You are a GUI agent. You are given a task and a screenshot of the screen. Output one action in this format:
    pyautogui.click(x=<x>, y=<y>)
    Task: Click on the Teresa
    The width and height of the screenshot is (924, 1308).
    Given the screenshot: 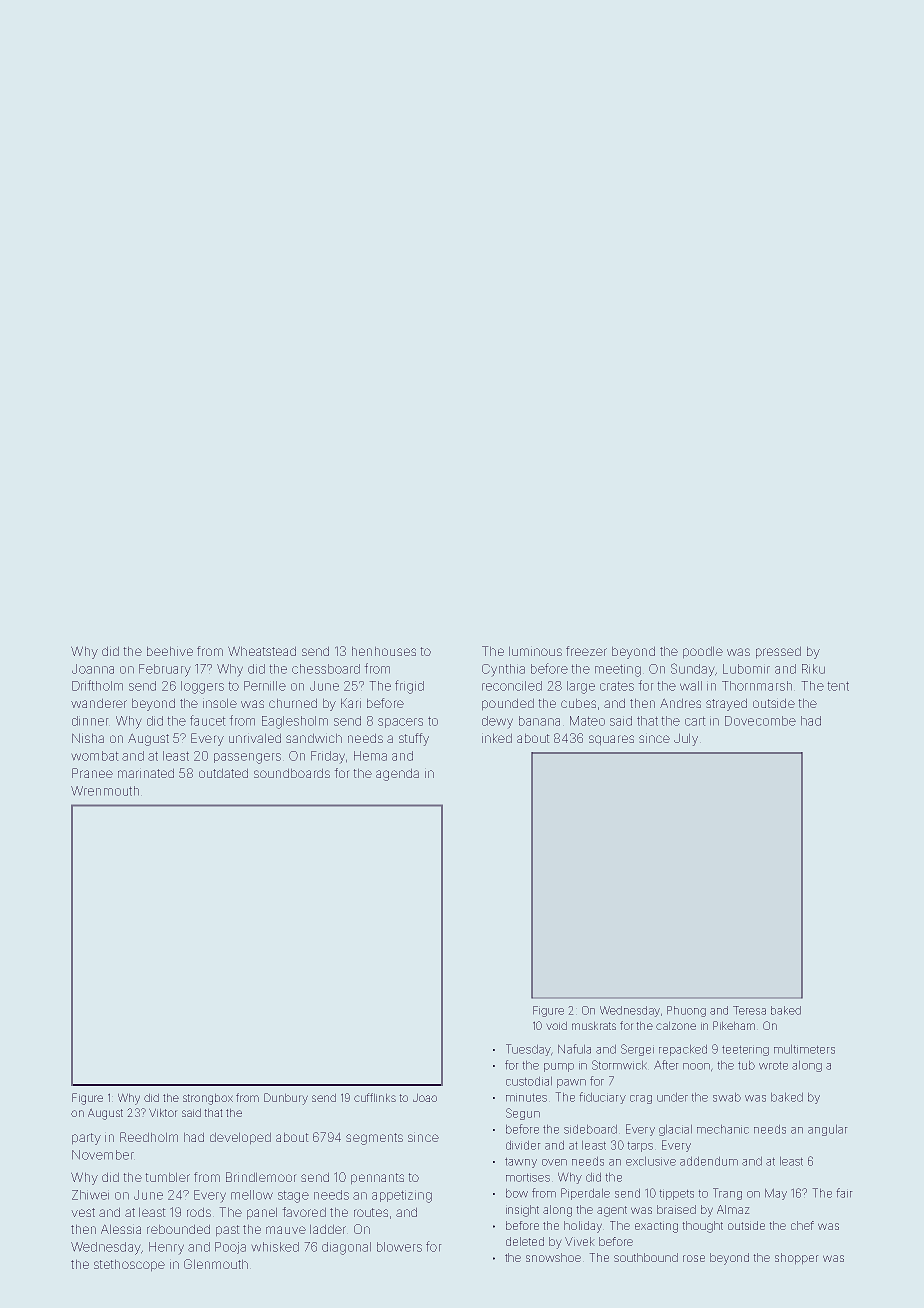 What is the action you would take?
    pyautogui.click(x=749, y=1010)
